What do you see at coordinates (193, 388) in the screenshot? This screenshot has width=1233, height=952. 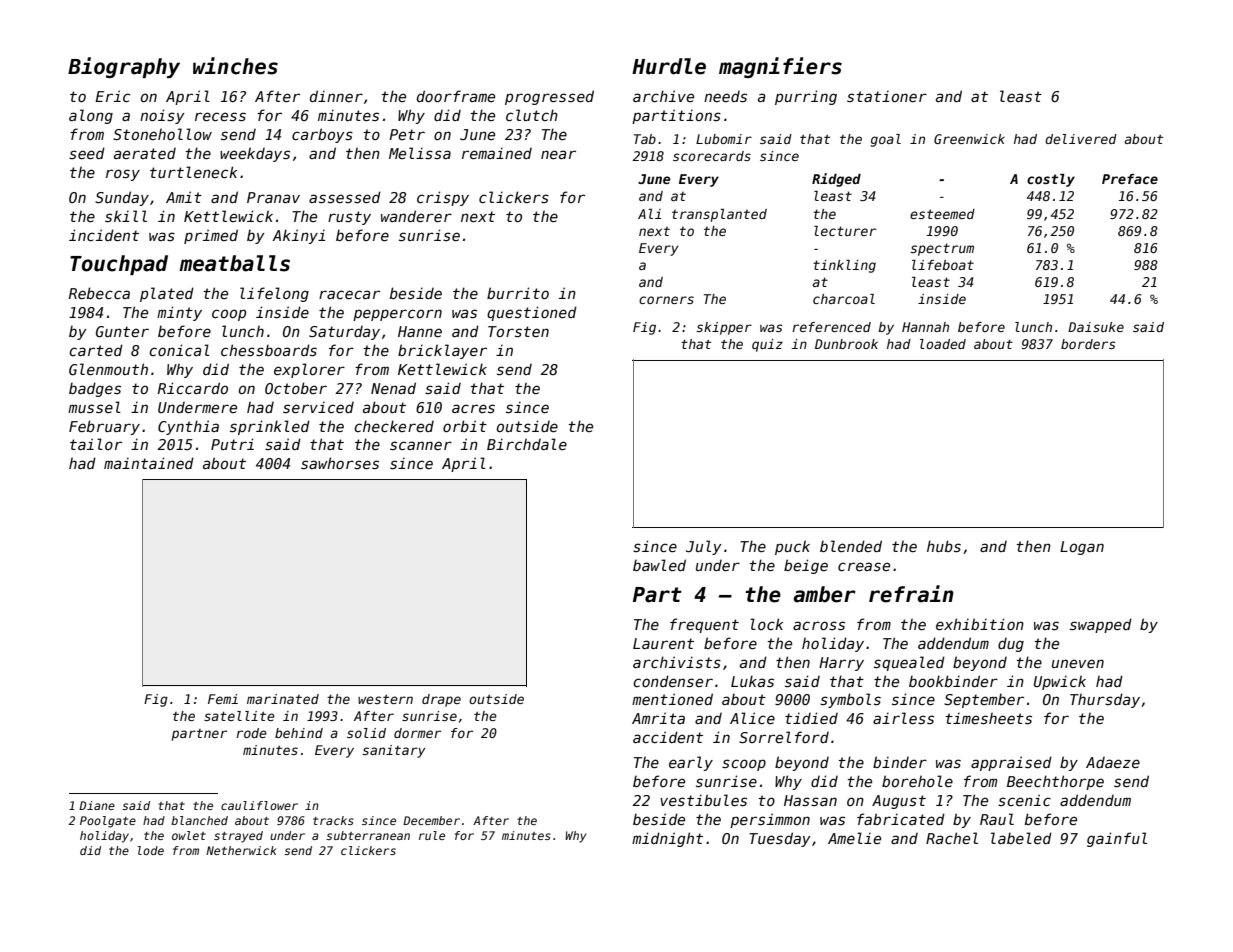 I see `Riccardo` at bounding box center [193, 388].
